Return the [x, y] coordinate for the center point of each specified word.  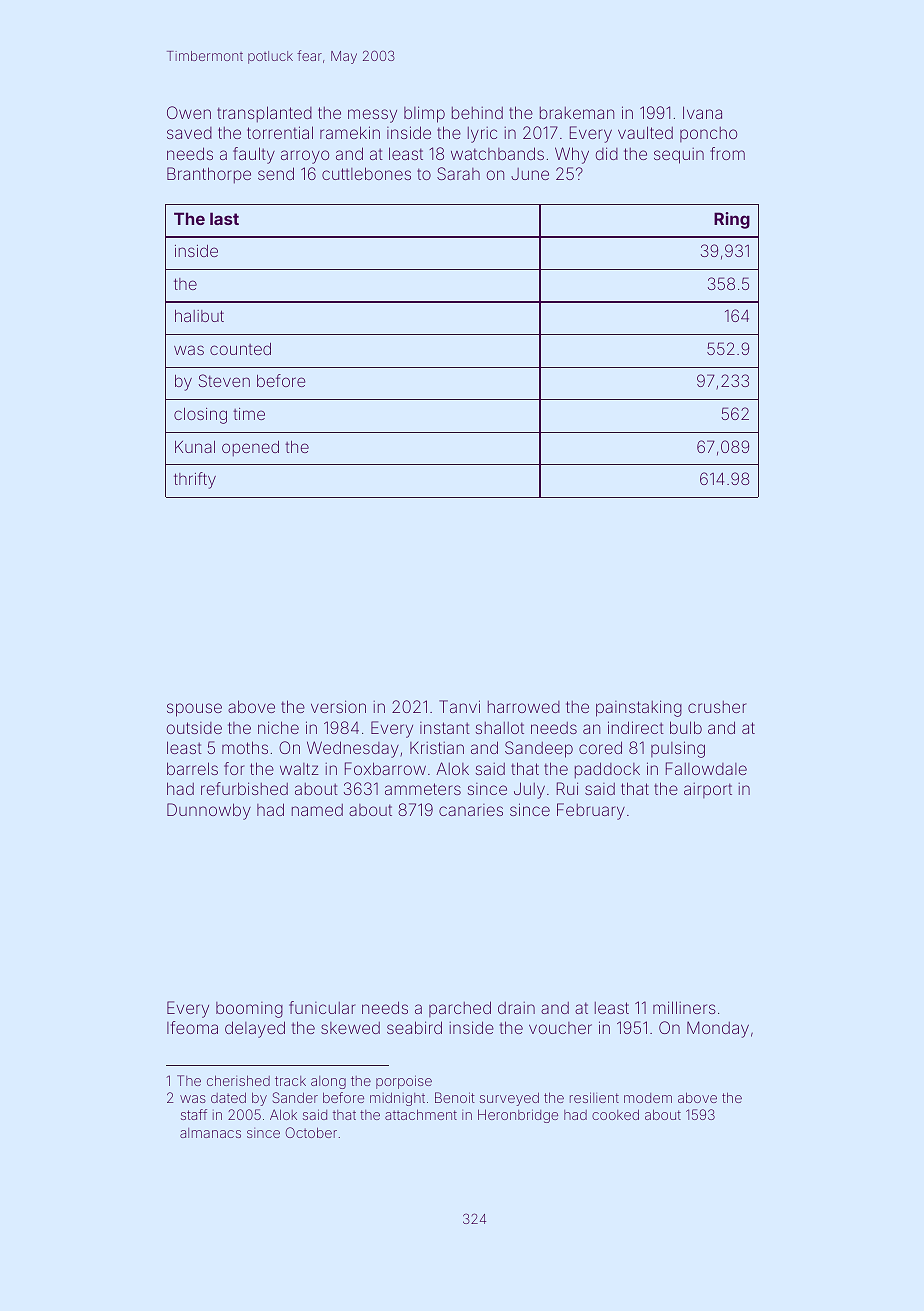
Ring [732, 220]
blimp [424, 114]
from [727, 153]
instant [445, 728]
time [249, 414]
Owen [189, 112]
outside [194, 728]
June [530, 174]
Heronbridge [518, 1116]
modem [648, 1098]
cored [600, 747]
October [311, 1132]
